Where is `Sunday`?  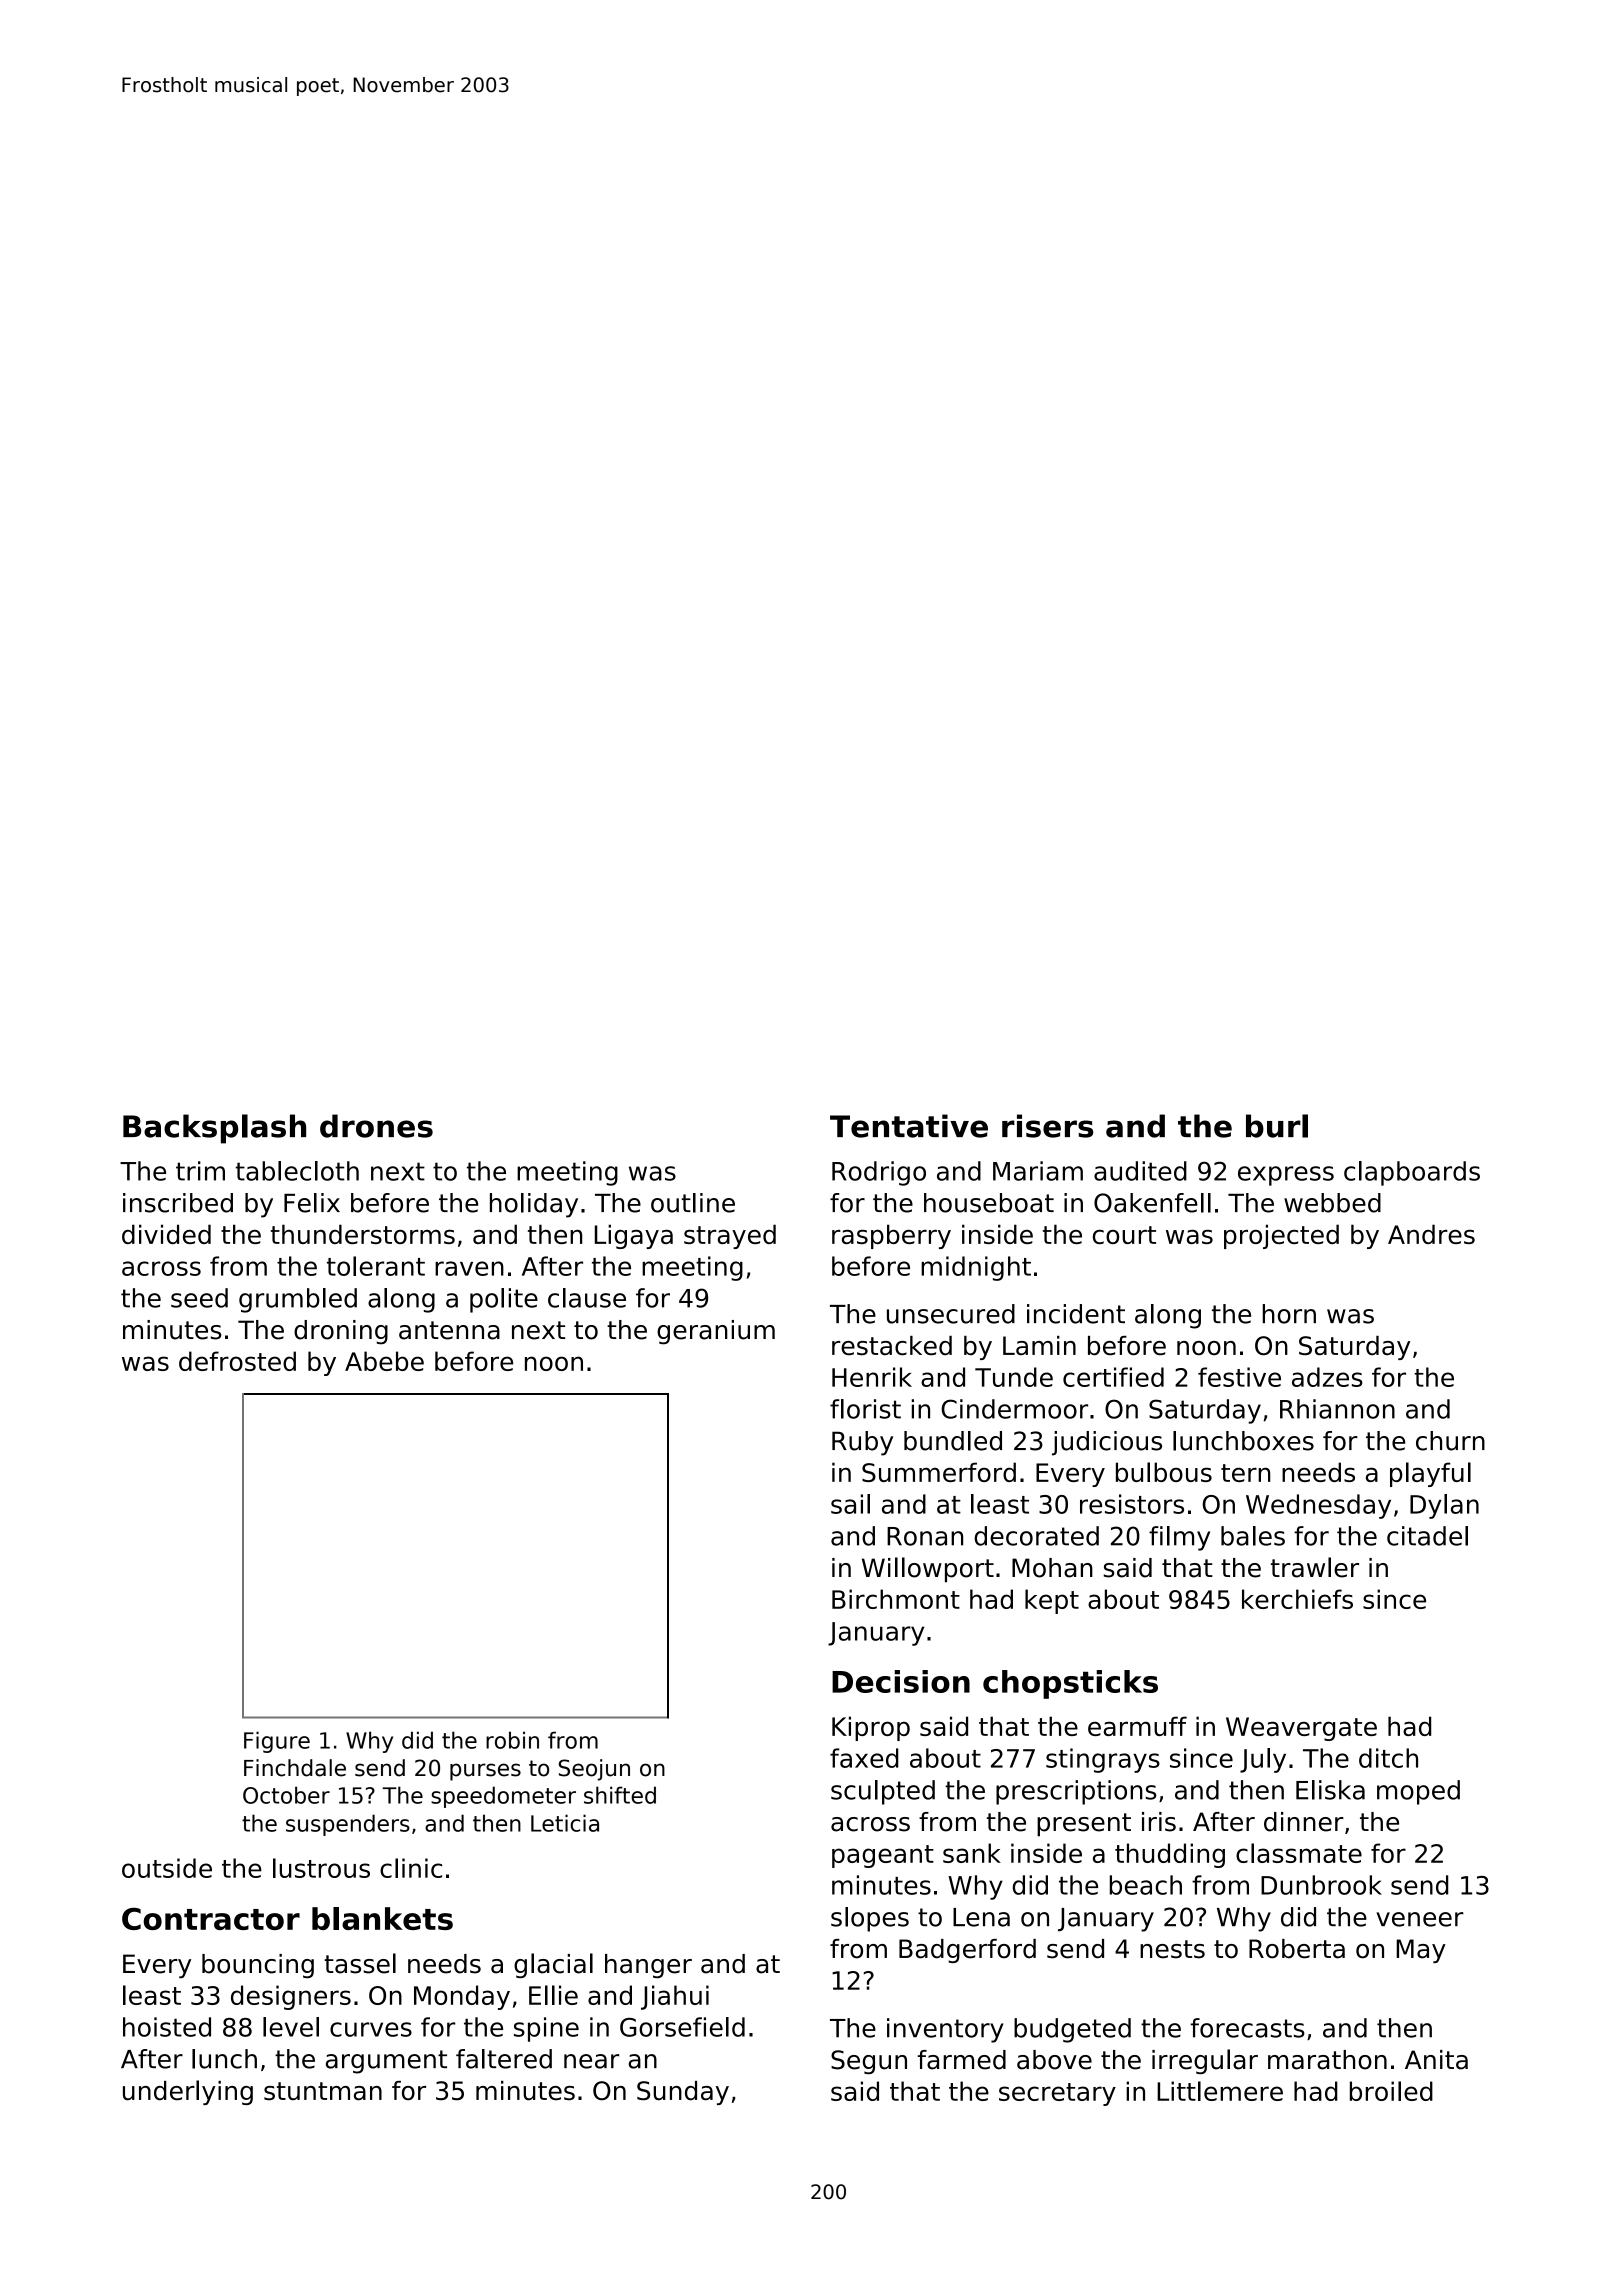 Sunday is located at coordinates (683, 2093).
